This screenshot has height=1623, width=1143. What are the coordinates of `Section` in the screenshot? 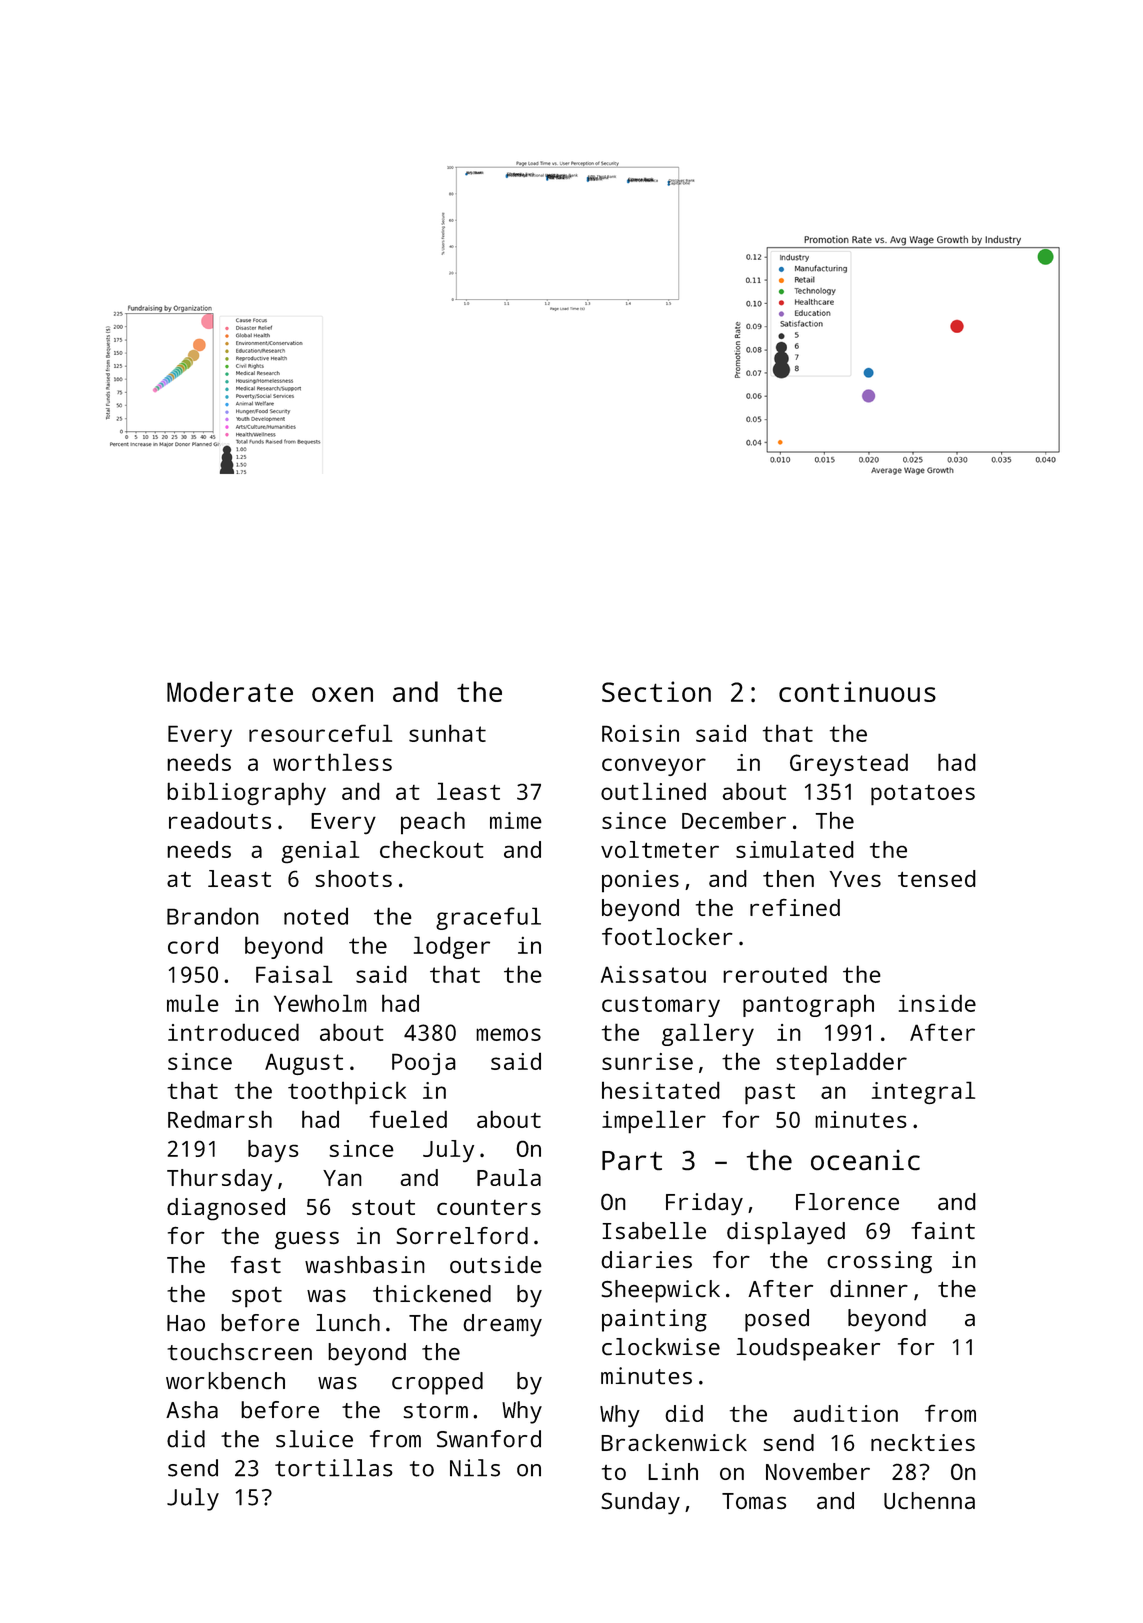 It's located at (656, 691).
